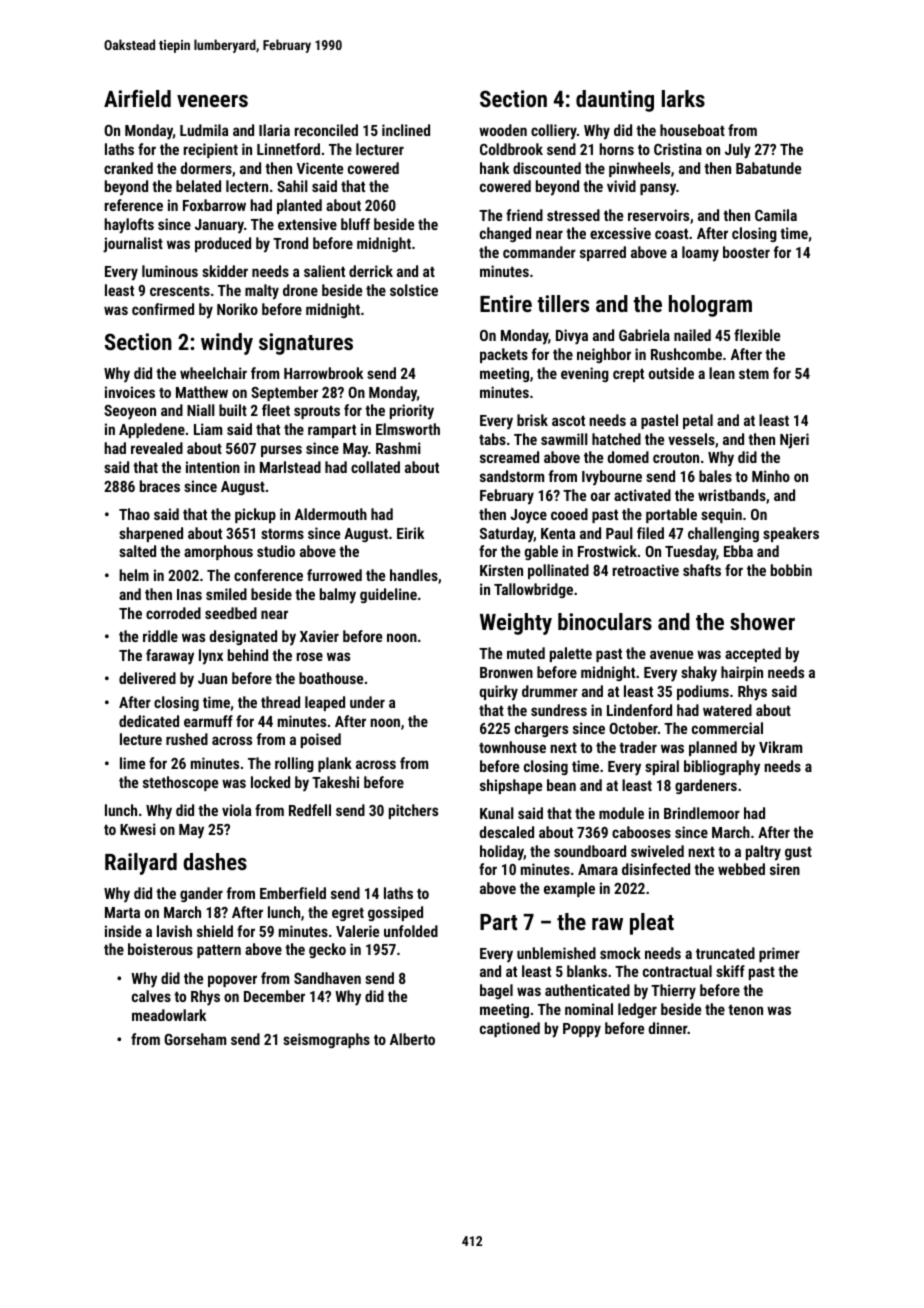 The height and width of the page is (1308, 924). I want to click on Cristina, so click(678, 149).
